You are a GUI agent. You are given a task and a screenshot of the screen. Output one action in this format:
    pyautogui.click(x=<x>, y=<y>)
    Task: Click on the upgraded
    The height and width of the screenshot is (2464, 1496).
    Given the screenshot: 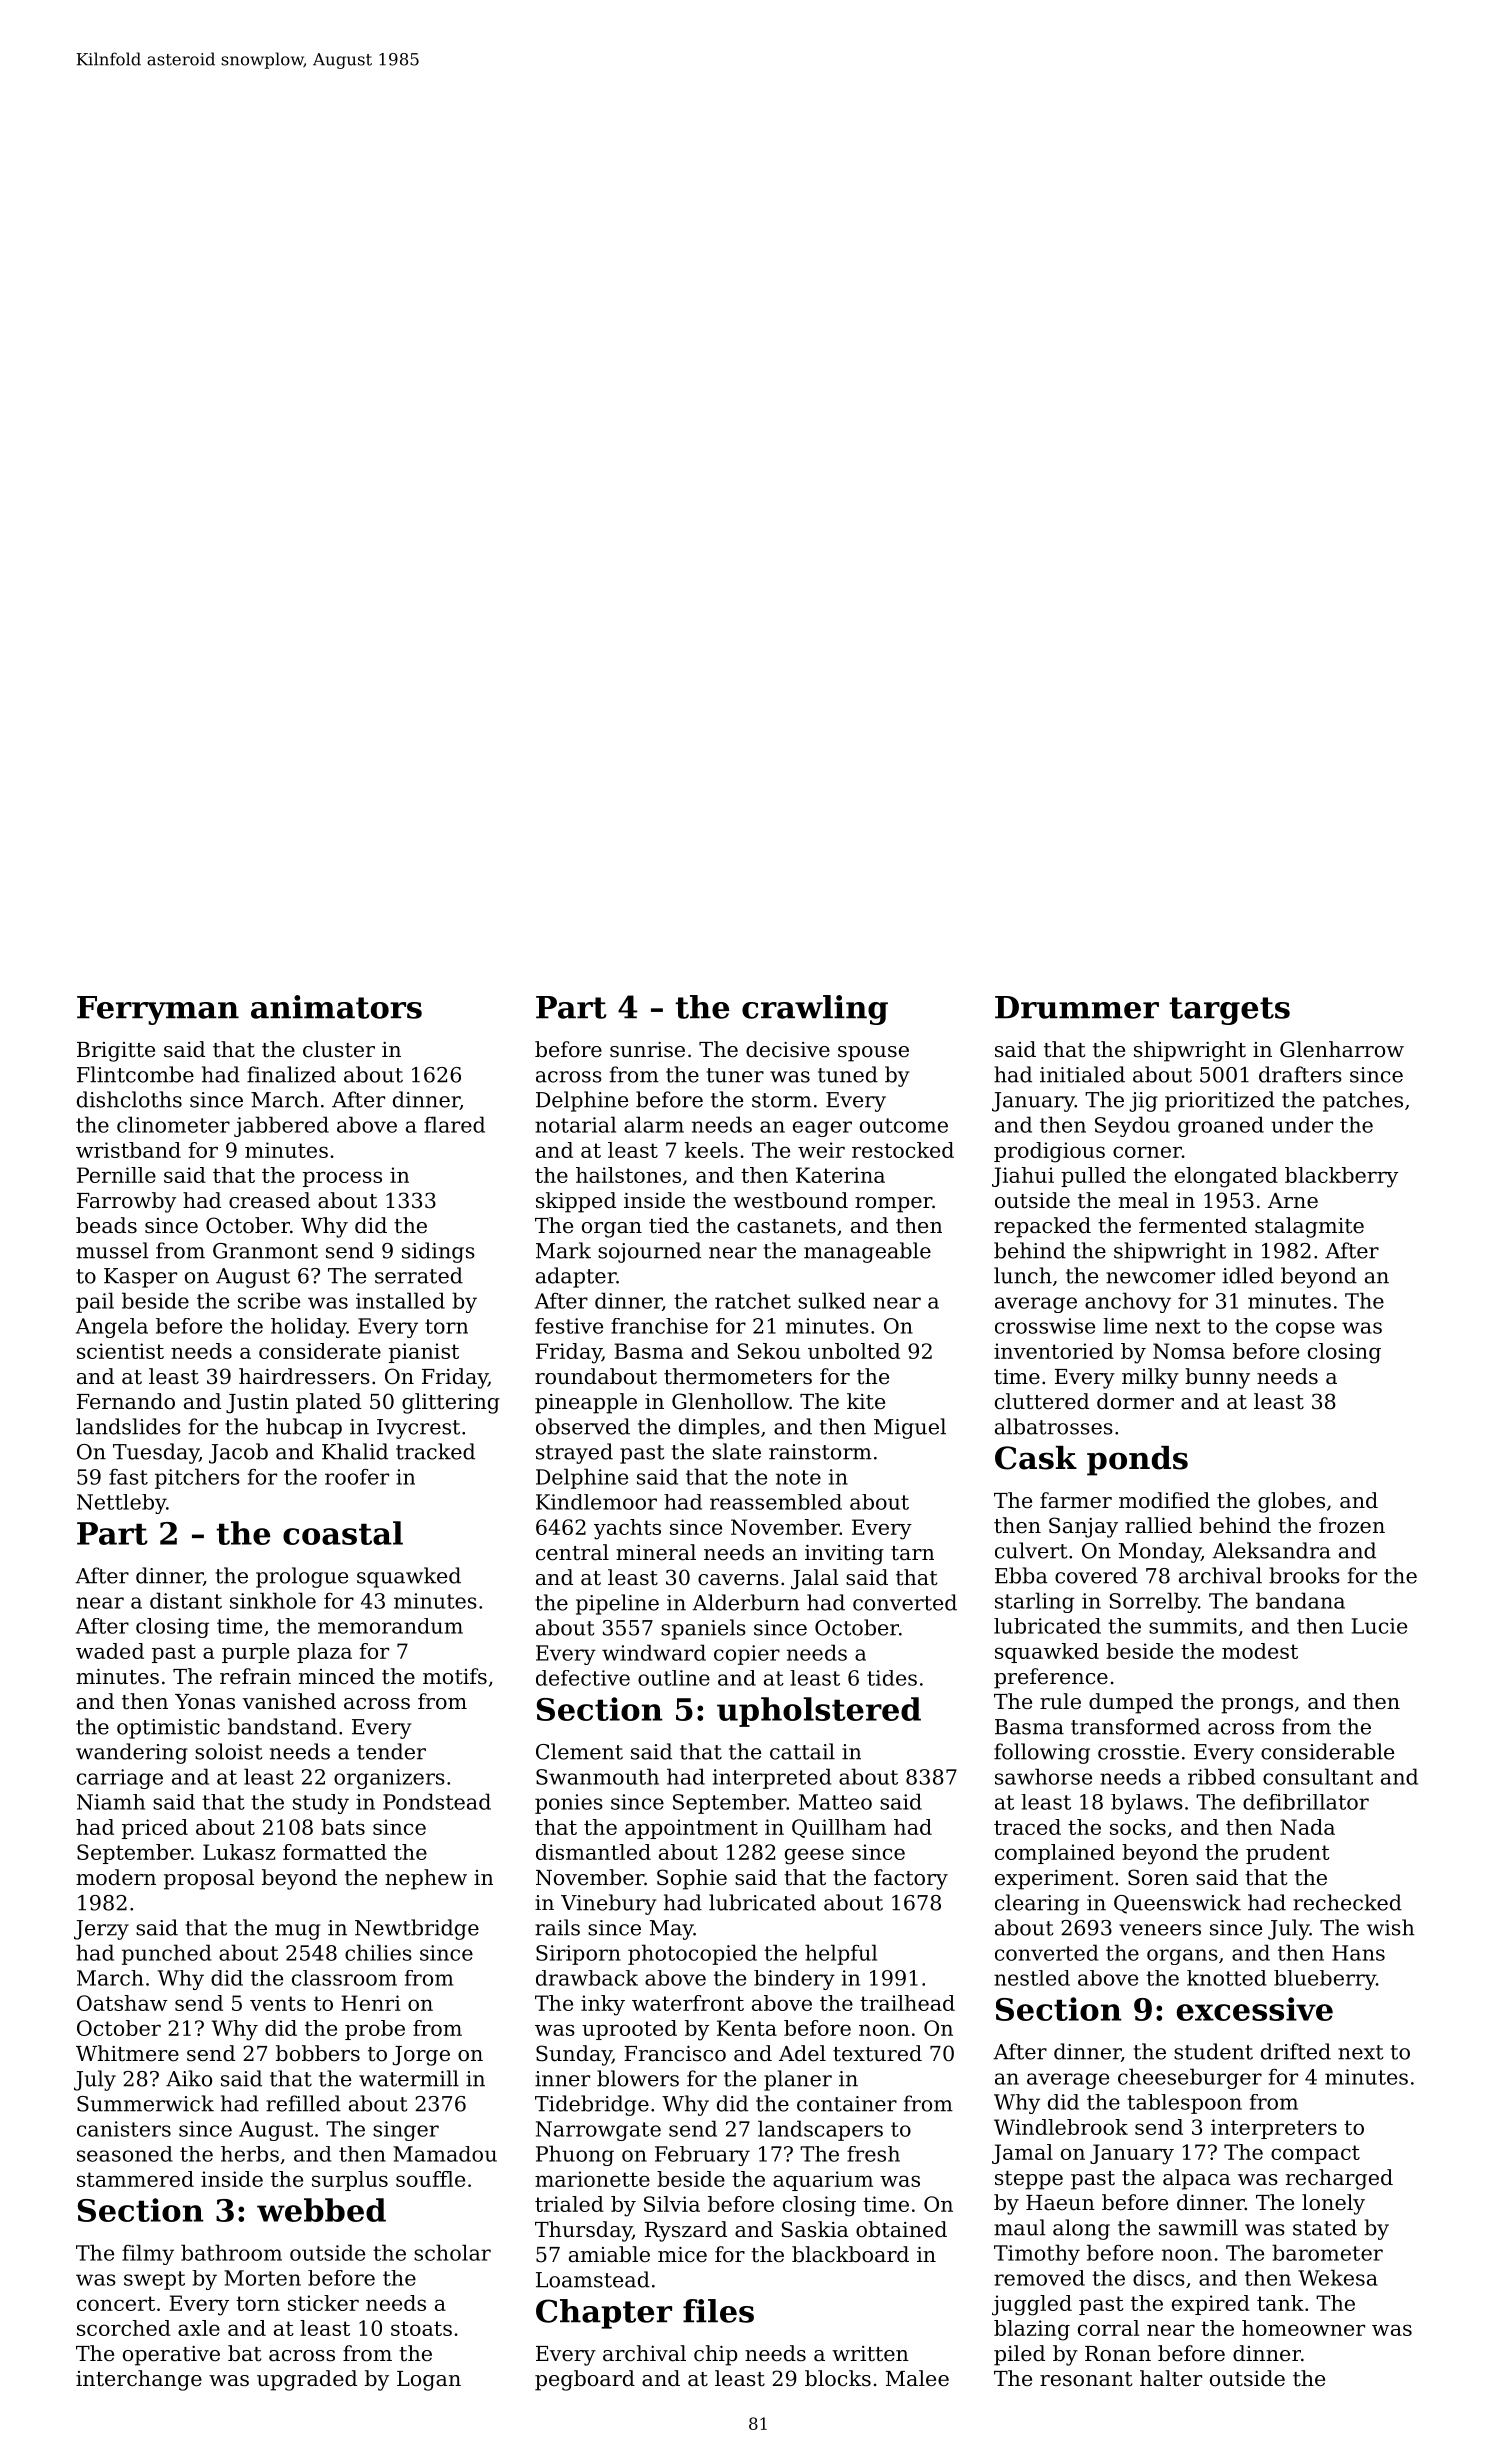 What is the action you would take?
    pyautogui.click(x=307, y=2380)
